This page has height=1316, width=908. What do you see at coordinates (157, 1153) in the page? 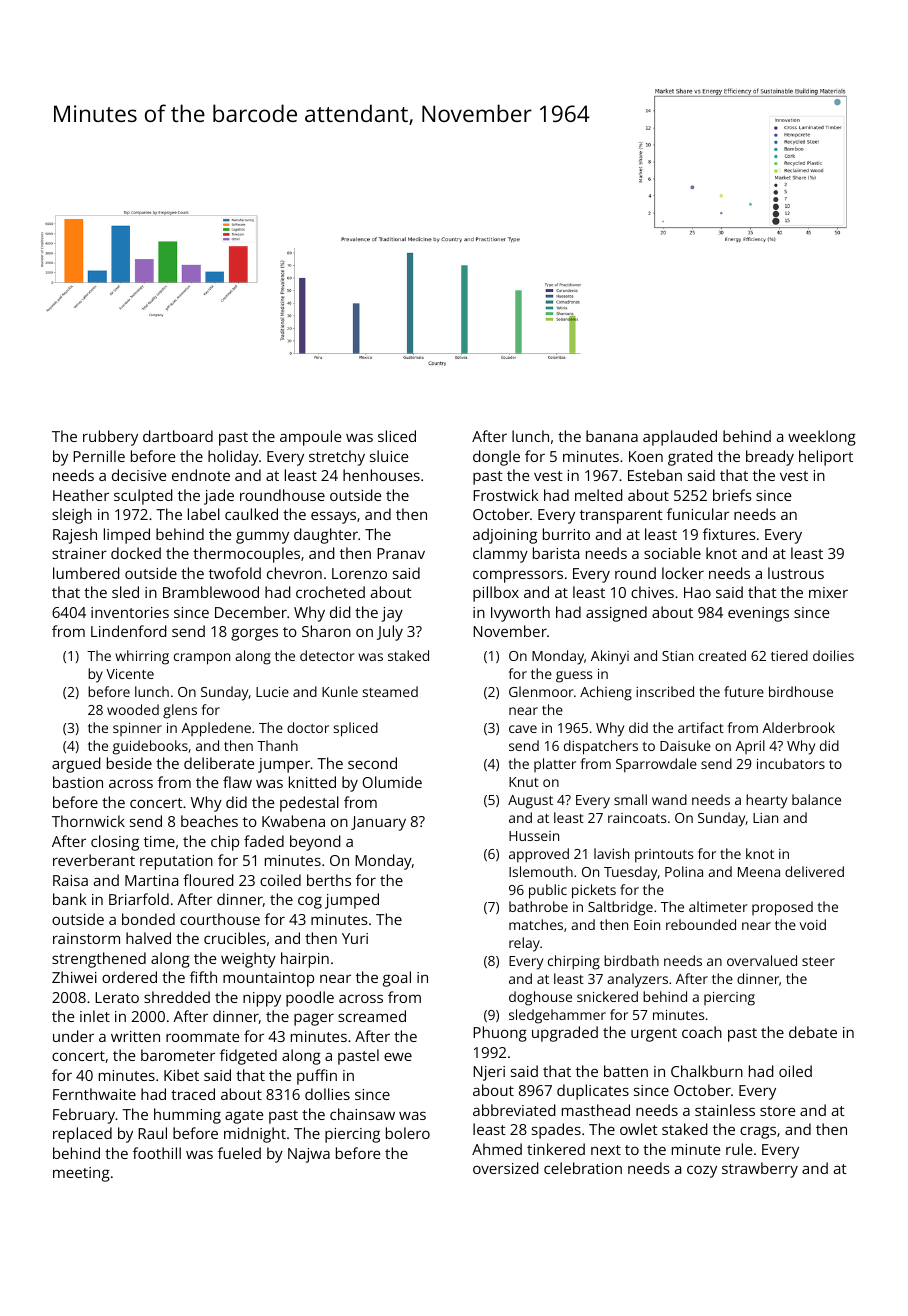
I see `foothill` at bounding box center [157, 1153].
